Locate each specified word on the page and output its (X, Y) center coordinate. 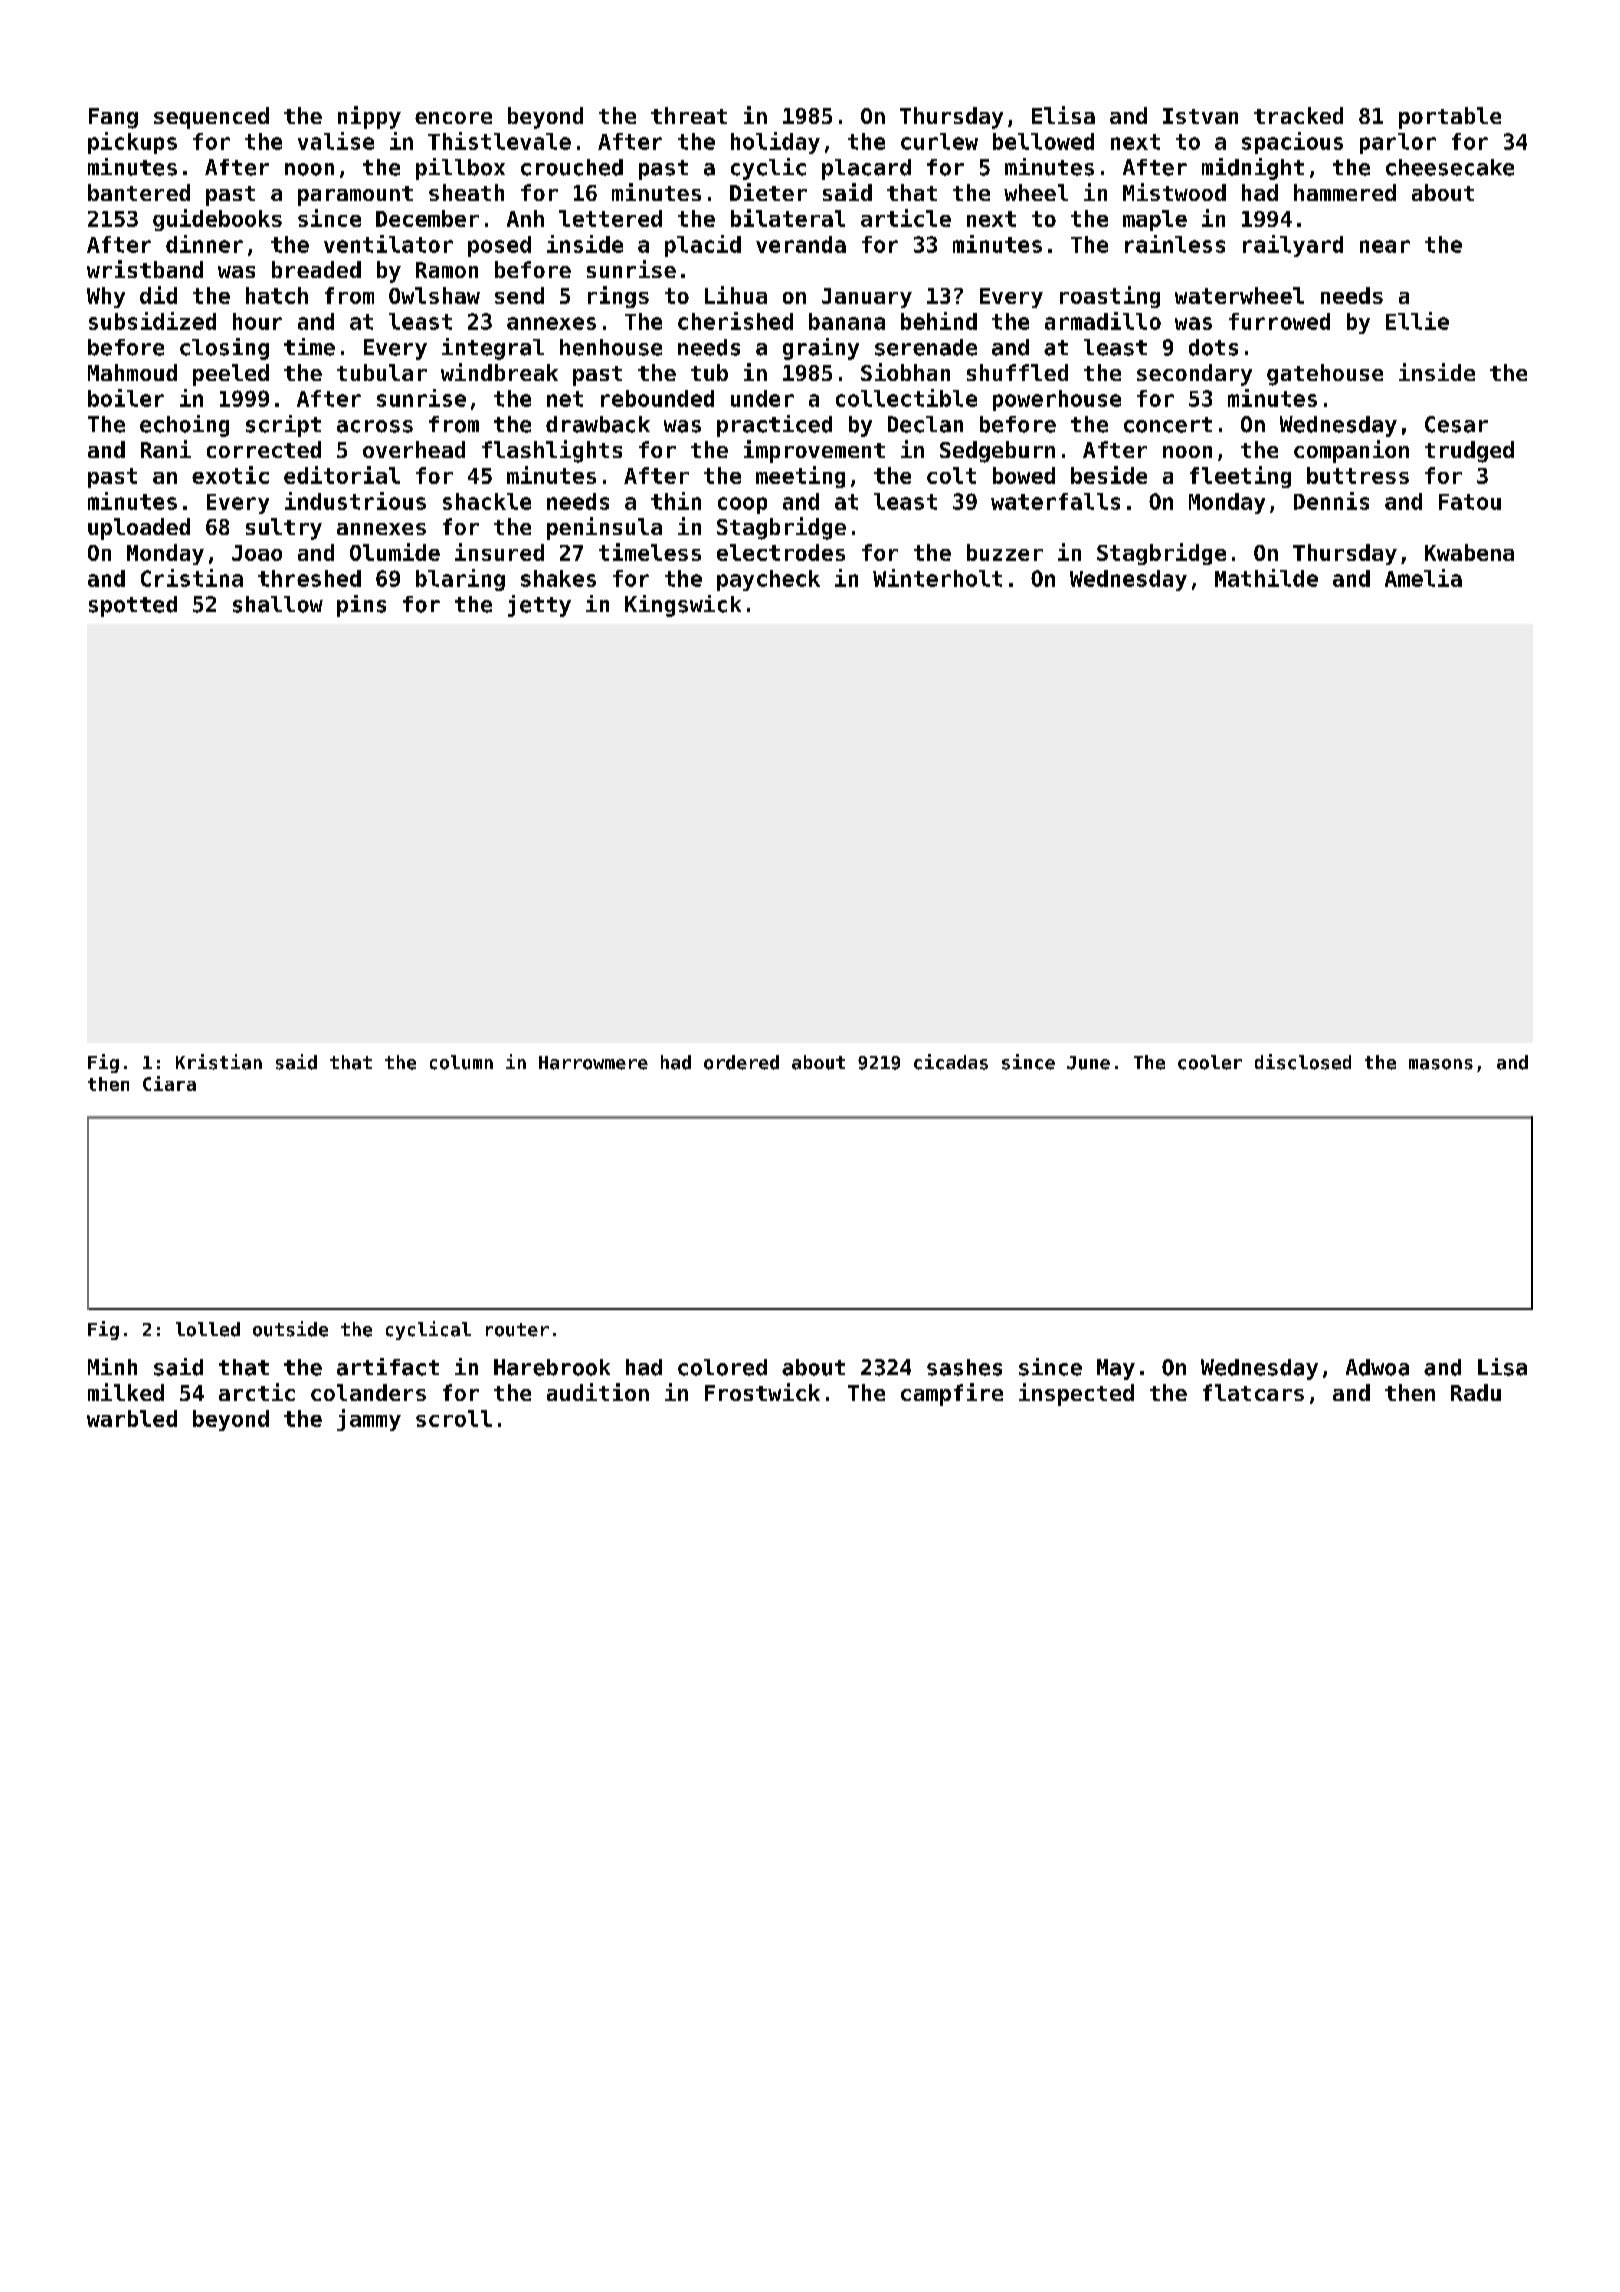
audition (598, 1392)
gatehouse (1325, 375)
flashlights (552, 451)
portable (1450, 118)
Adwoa (1377, 1367)
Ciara (169, 1083)
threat (689, 115)
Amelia (1423, 578)
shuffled (1017, 372)
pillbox (460, 169)
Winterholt (937, 578)
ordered (741, 1062)
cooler (1210, 1062)
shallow (278, 604)
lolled (208, 1329)
